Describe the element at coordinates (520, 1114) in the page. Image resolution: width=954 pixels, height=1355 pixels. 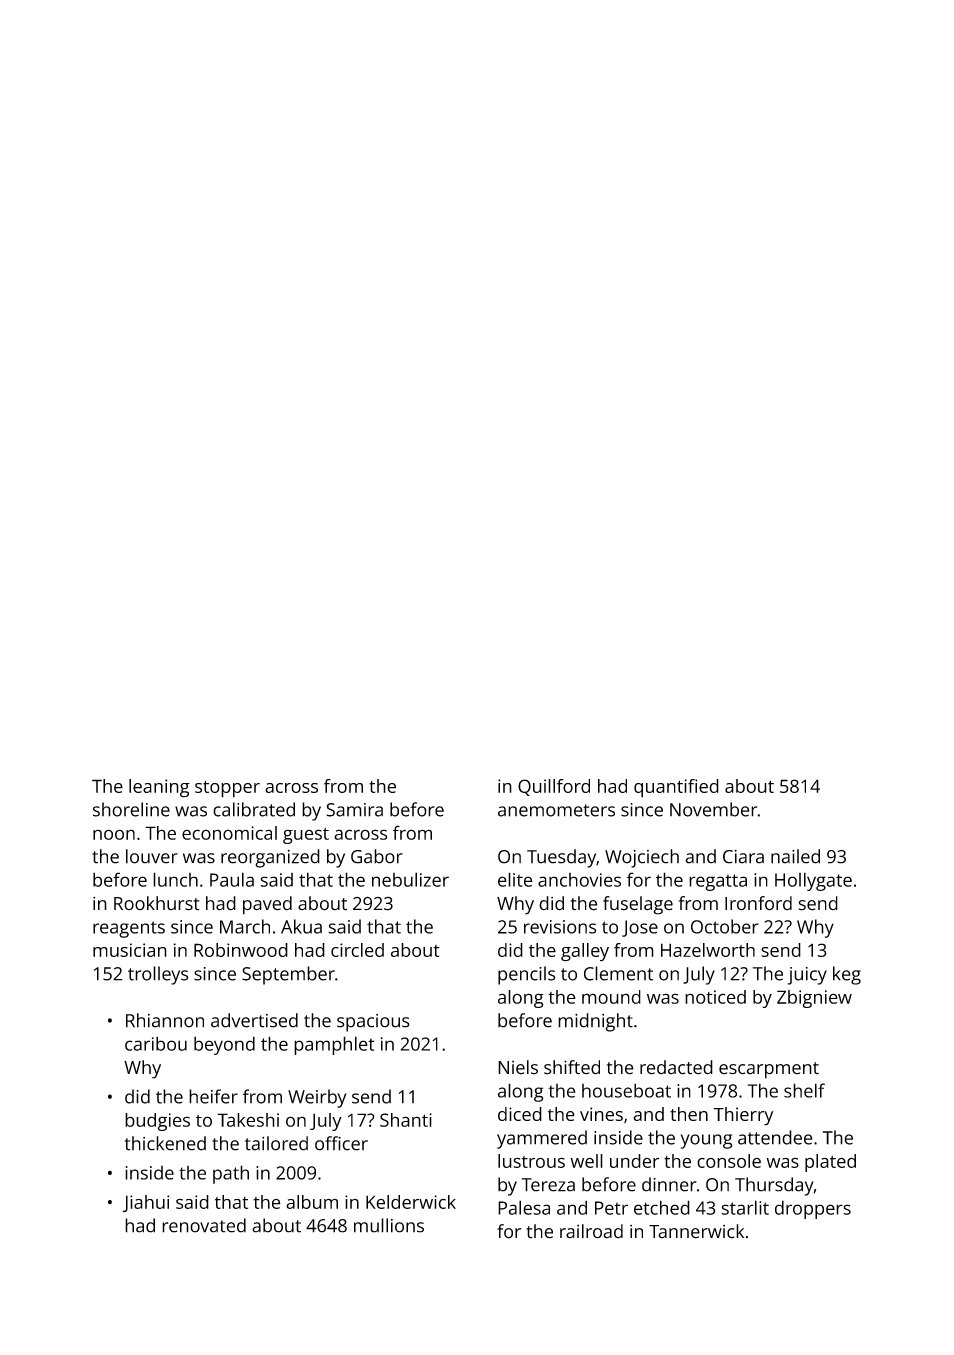
I see `diced` at that location.
